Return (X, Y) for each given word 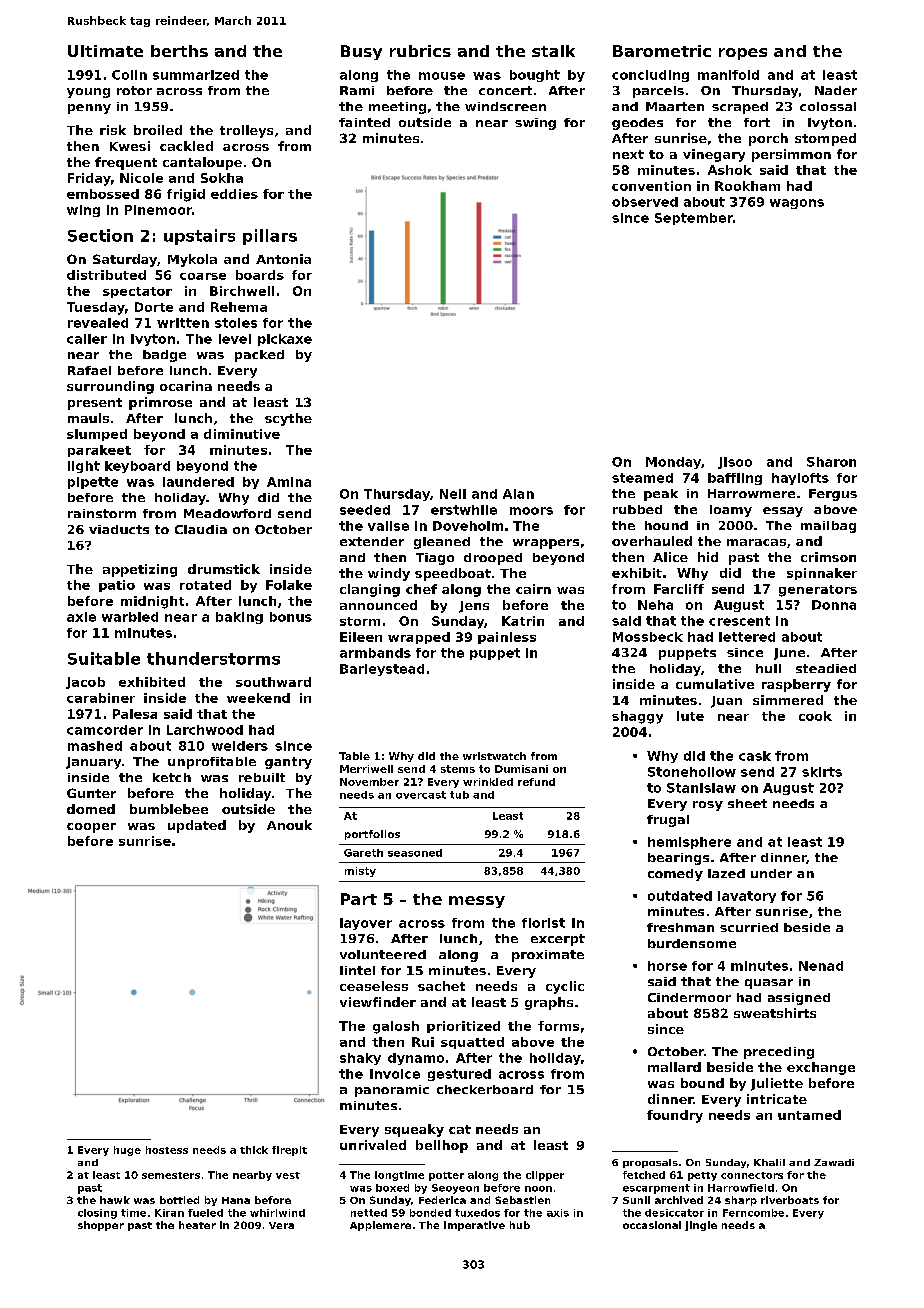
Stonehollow (692, 772)
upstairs (199, 237)
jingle (701, 1226)
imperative (474, 1226)
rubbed (637, 509)
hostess (167, 1150)
